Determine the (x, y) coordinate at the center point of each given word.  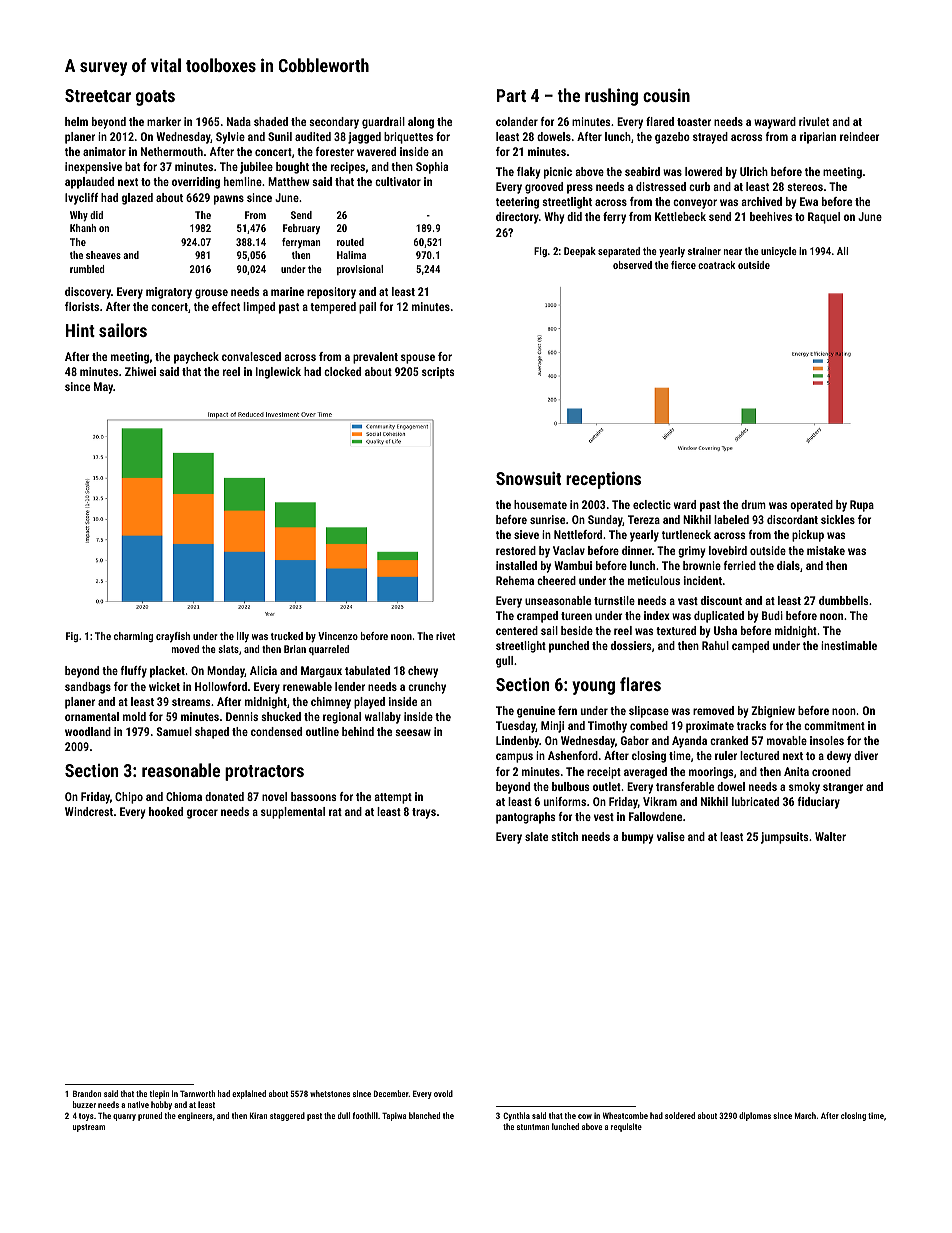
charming (133, 637)
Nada (239, 121)
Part (511, 95)
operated (811, 506)
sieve (526, 534)
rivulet (814, 121)
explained (249, 1094)
